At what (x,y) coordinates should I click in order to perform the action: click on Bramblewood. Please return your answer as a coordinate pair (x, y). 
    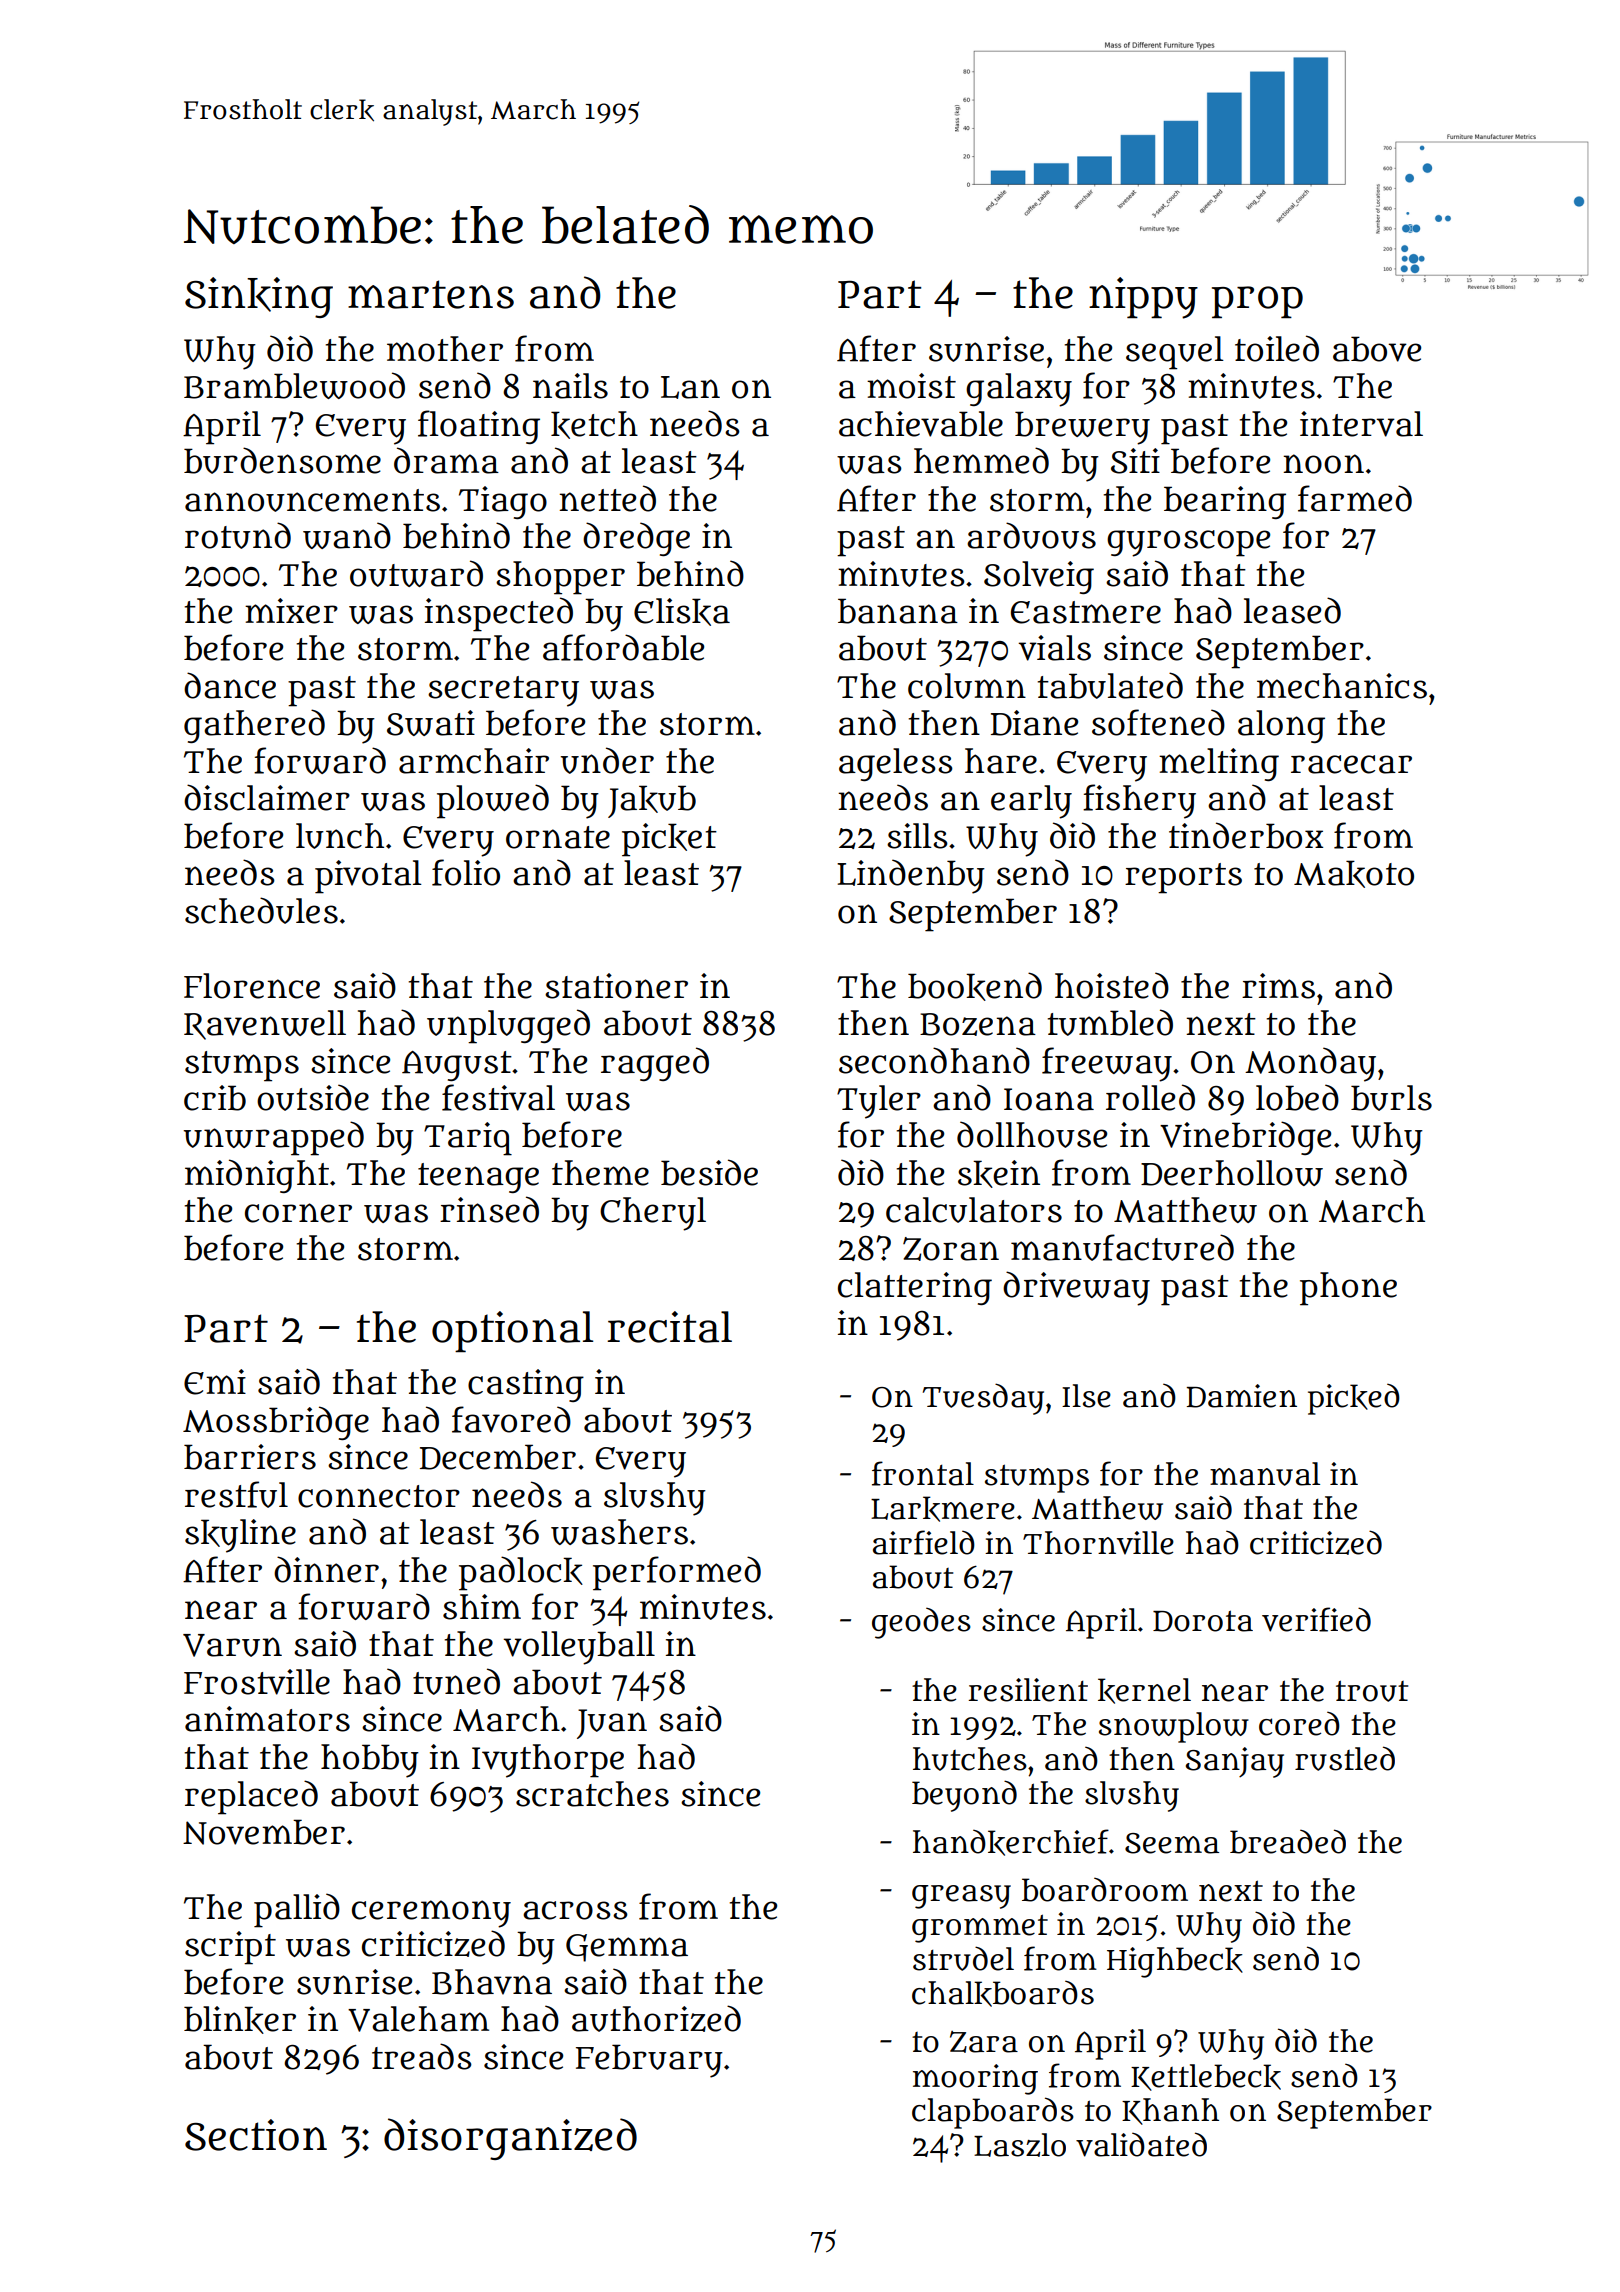
    Looking at the image, I should click on (294, 385).
